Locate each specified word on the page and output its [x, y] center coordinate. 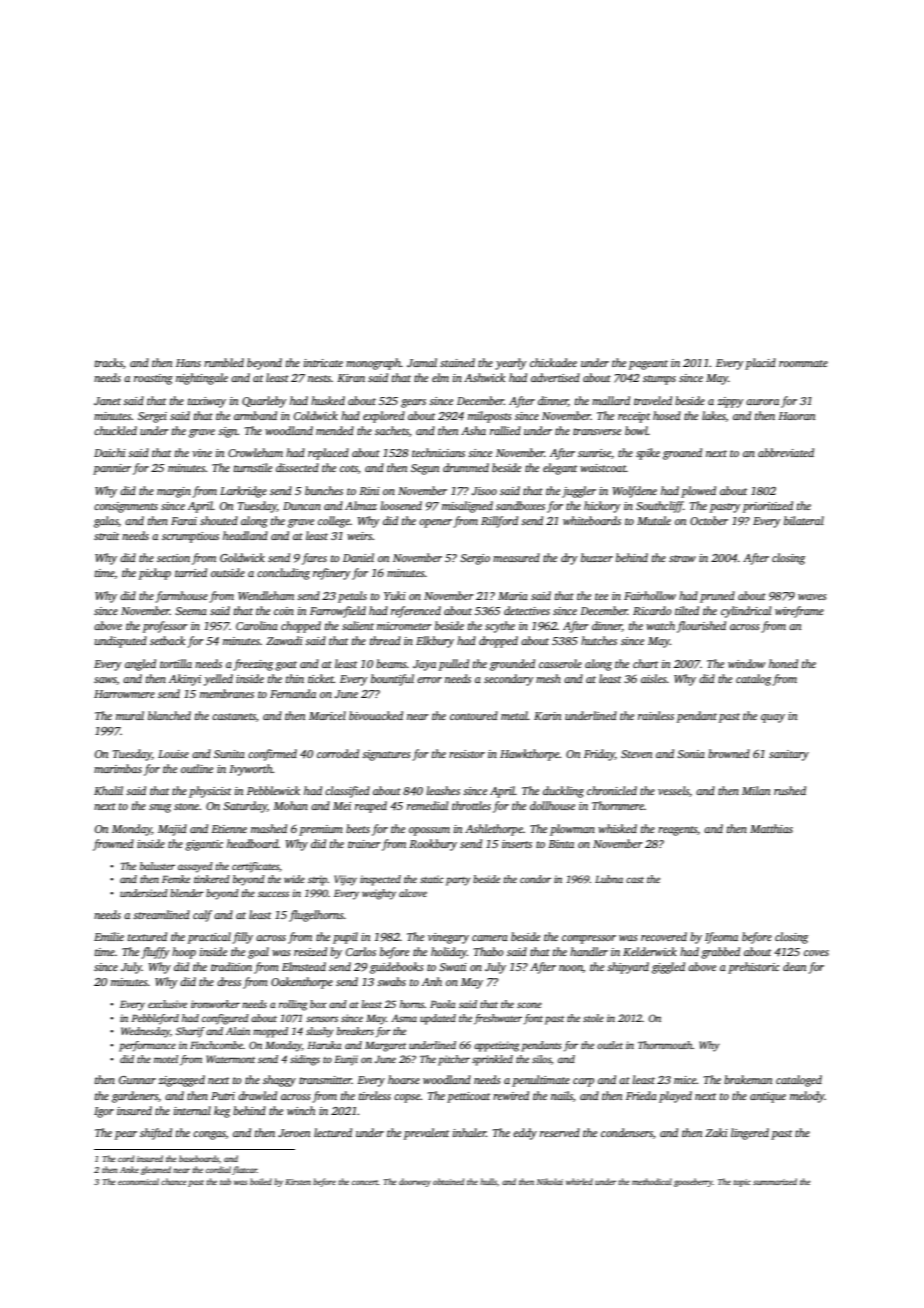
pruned [717, 597]
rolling [293, 1005]
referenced [416, 612]
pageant [648, 365]
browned [729, 753]
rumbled [224, 362]
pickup [155, 574]
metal [514, 715]
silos [541, 1059]
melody [807, 1097]
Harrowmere [124, 694]
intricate [323, 363]
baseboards [199, 1158]
